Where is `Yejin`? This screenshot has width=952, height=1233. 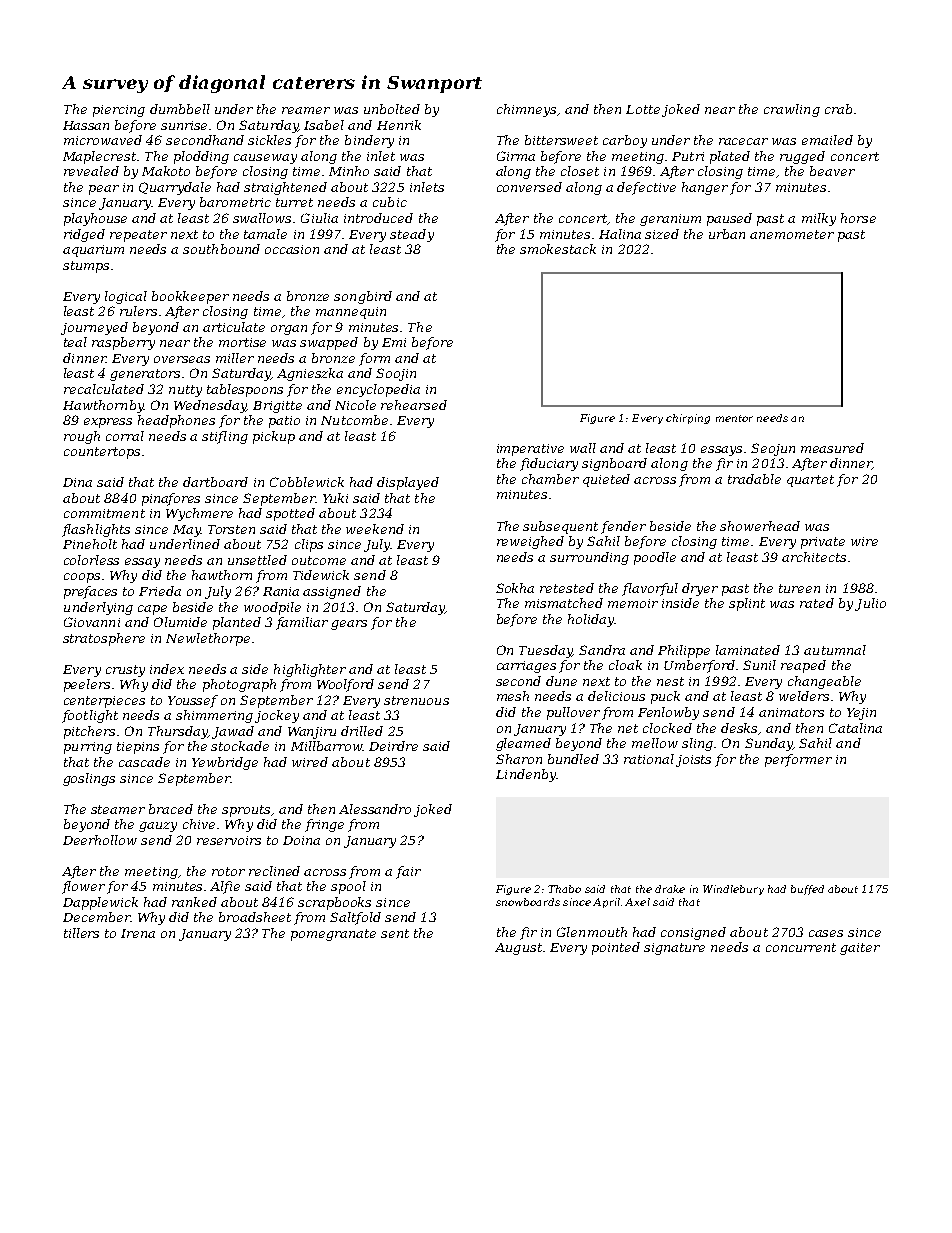 Yejin is located at coordinates (861, 714).
